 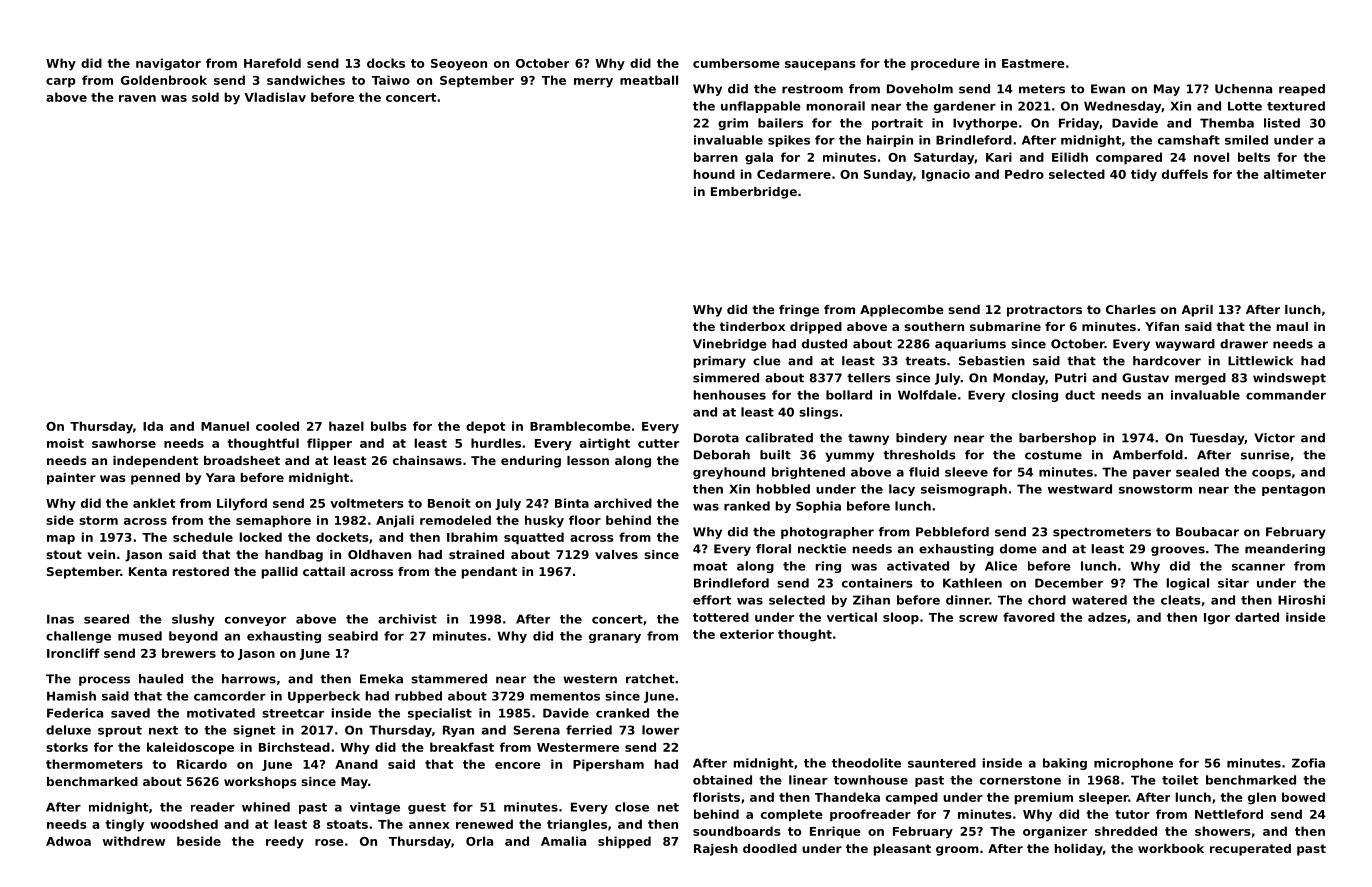 I want to click on Victor, so click(x=1274, y=438).
